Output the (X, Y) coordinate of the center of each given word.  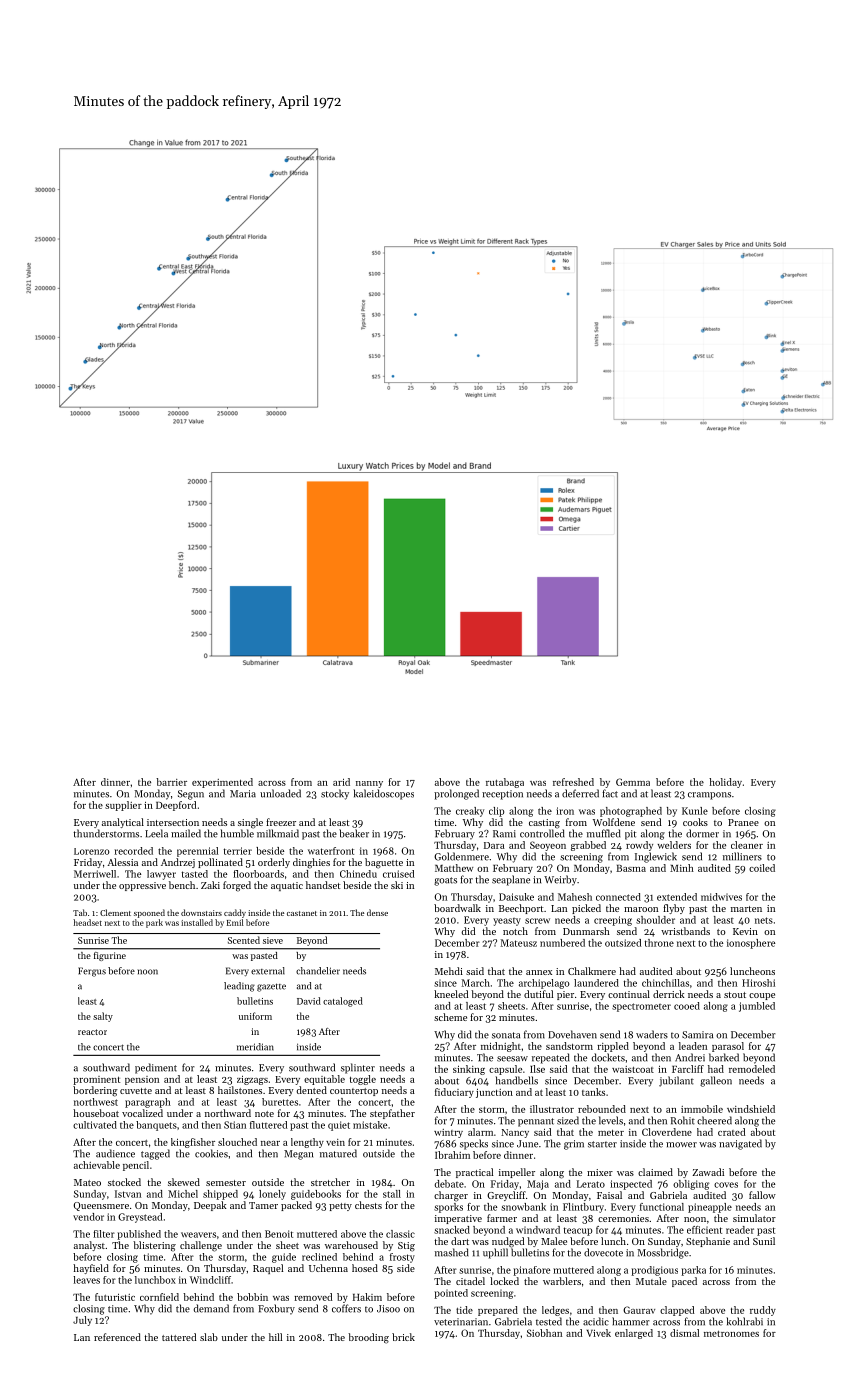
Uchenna (328, 1268)
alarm (480, 1132)
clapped (677, 1311)
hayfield (91, 1269)
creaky (470, 812)
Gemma (633, 782)
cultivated (95, 1125)
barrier (171, 782)
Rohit (683, 1120)
